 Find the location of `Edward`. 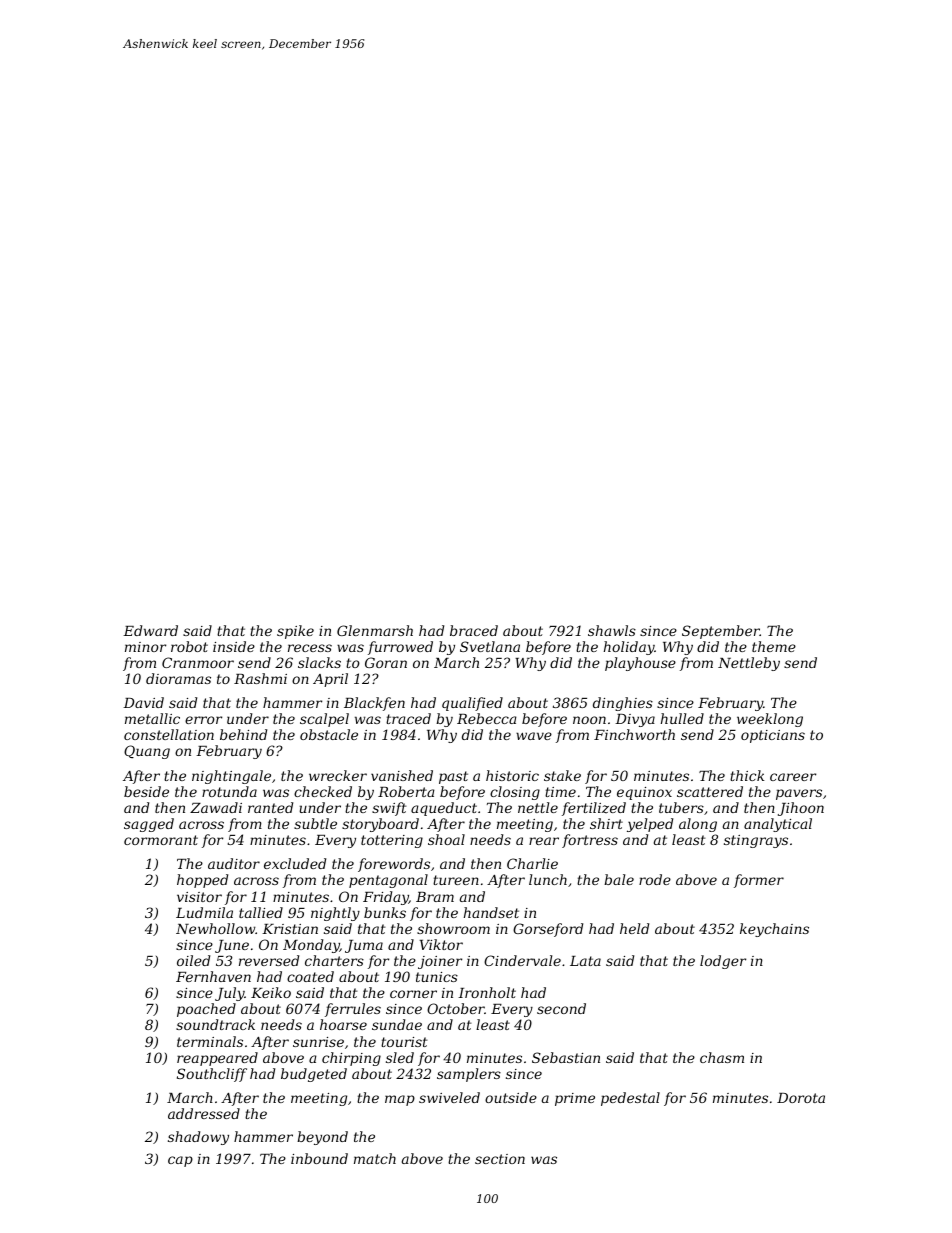

Edward is located at coordinates (150, 630).
